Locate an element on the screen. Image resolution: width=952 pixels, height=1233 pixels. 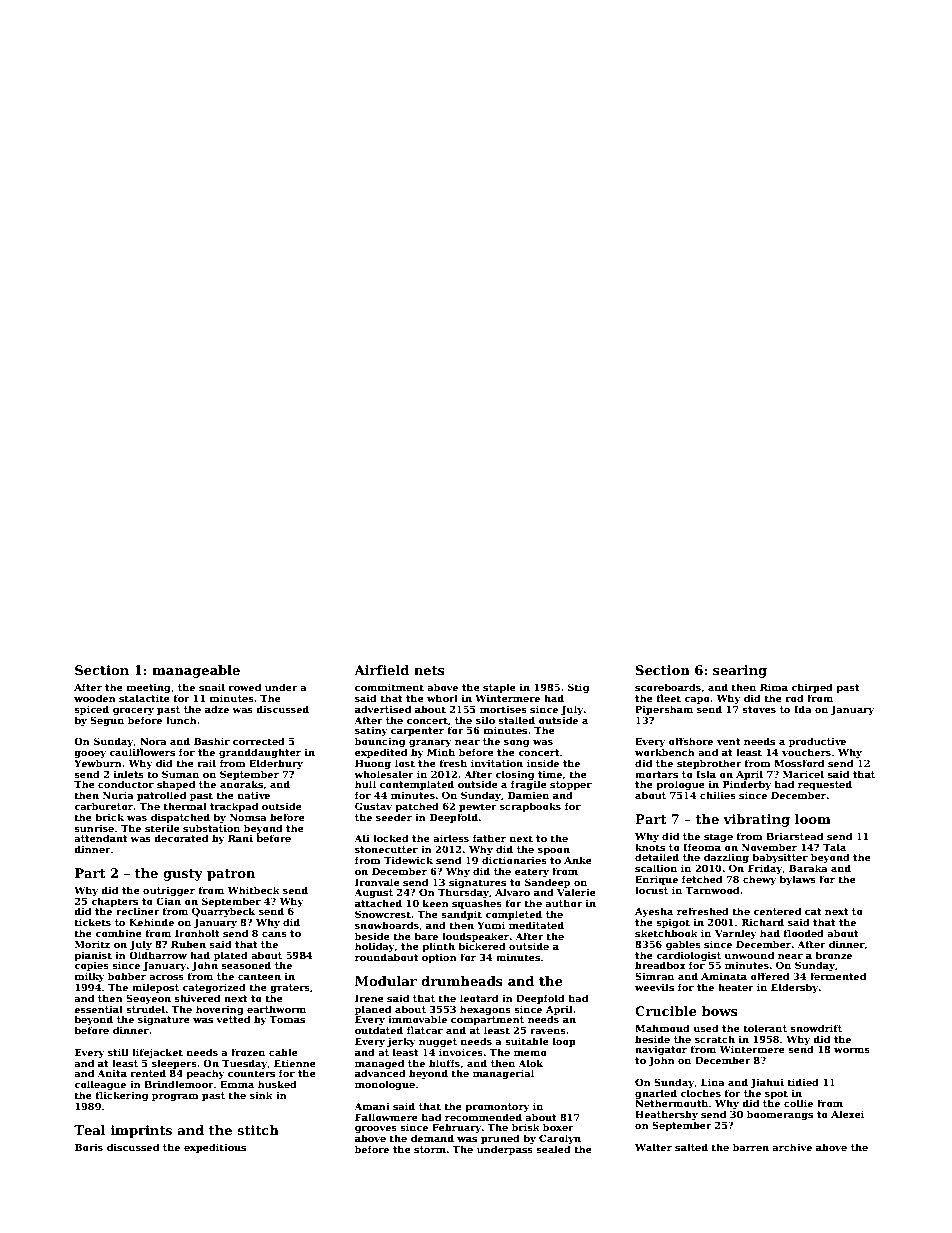
centered is located at coordinates (777, 911).
